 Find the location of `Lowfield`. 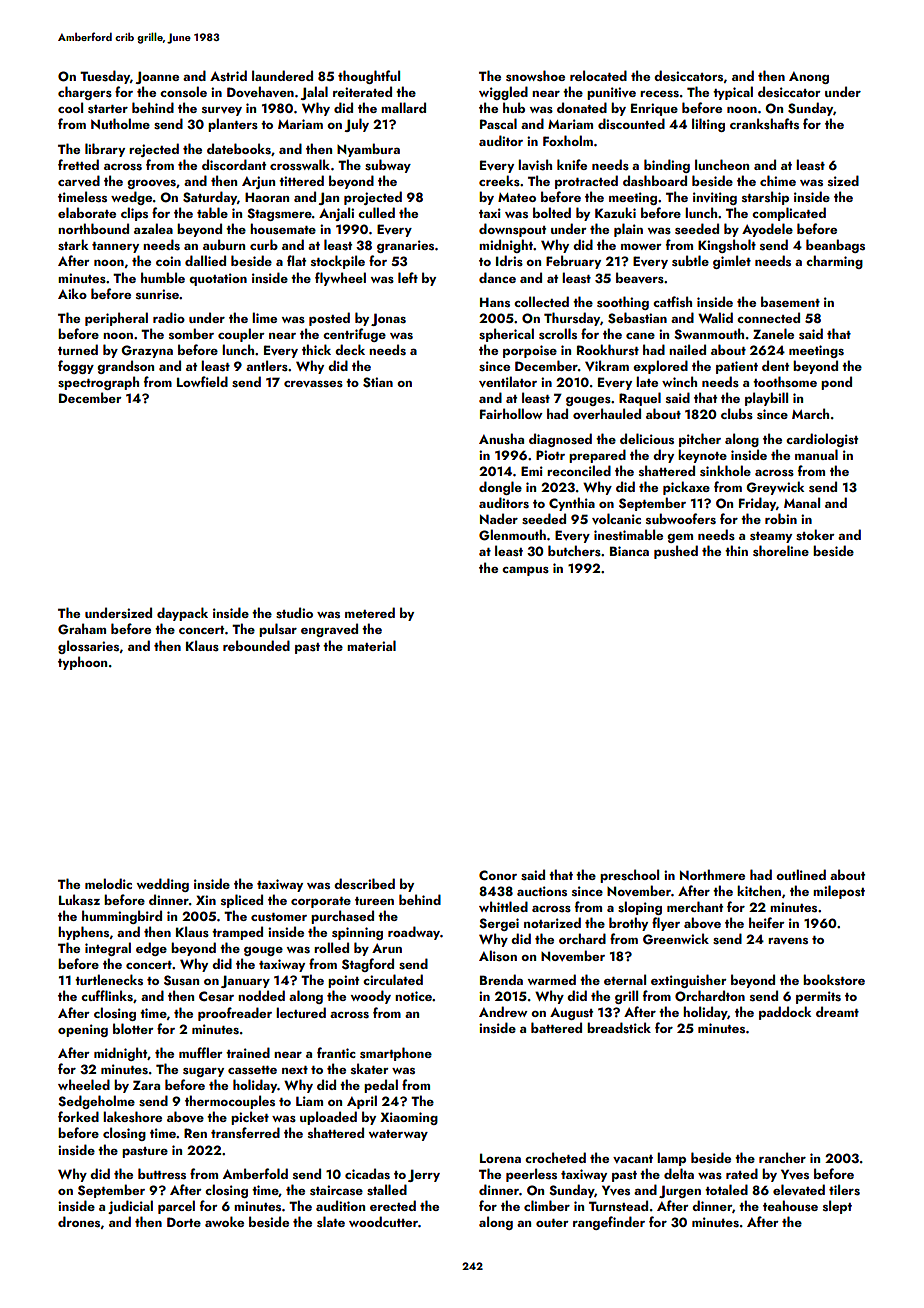

Lowfield is located at coordinates (202, 381).
